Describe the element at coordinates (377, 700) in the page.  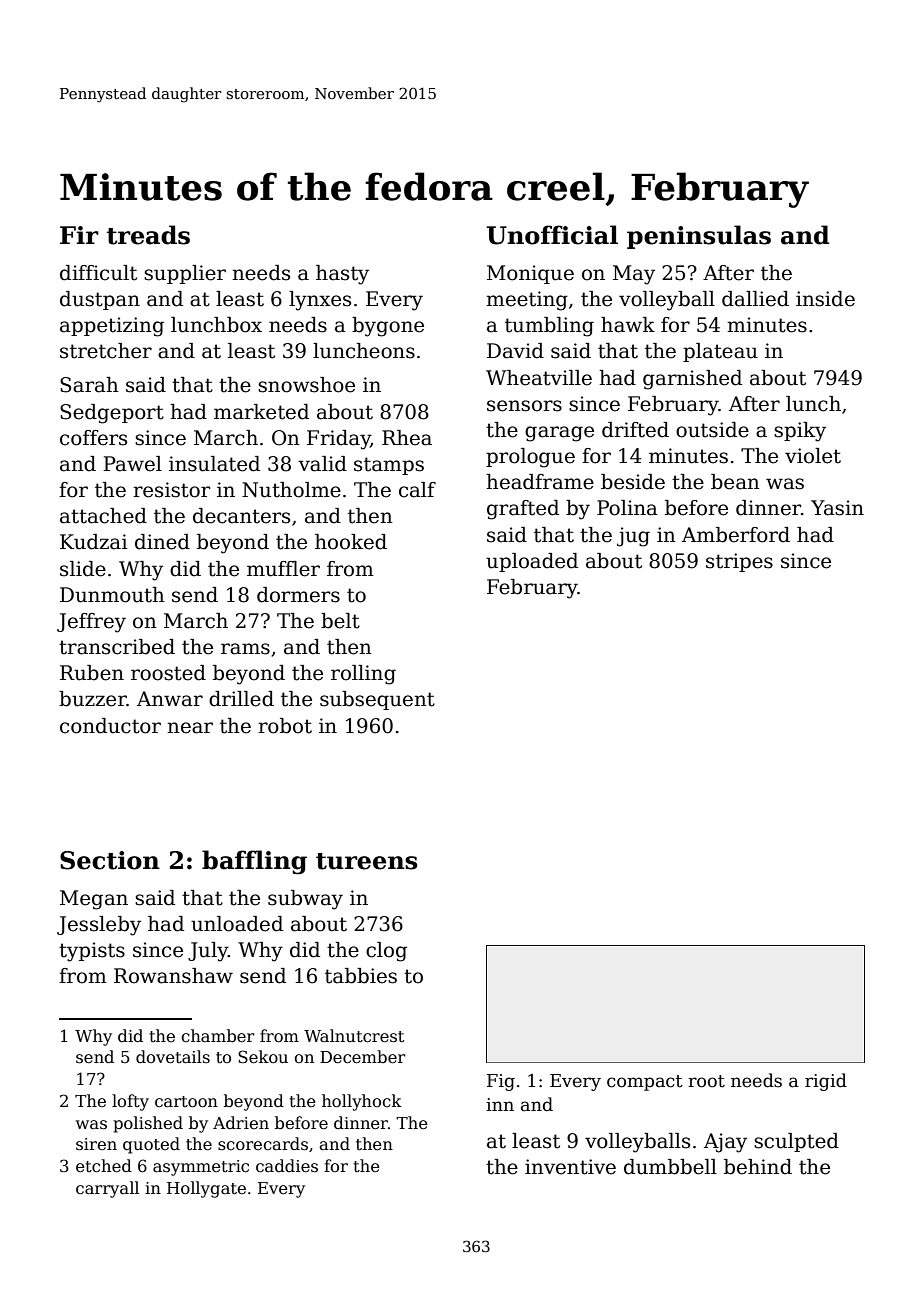
I see `subsequent` at that location.
